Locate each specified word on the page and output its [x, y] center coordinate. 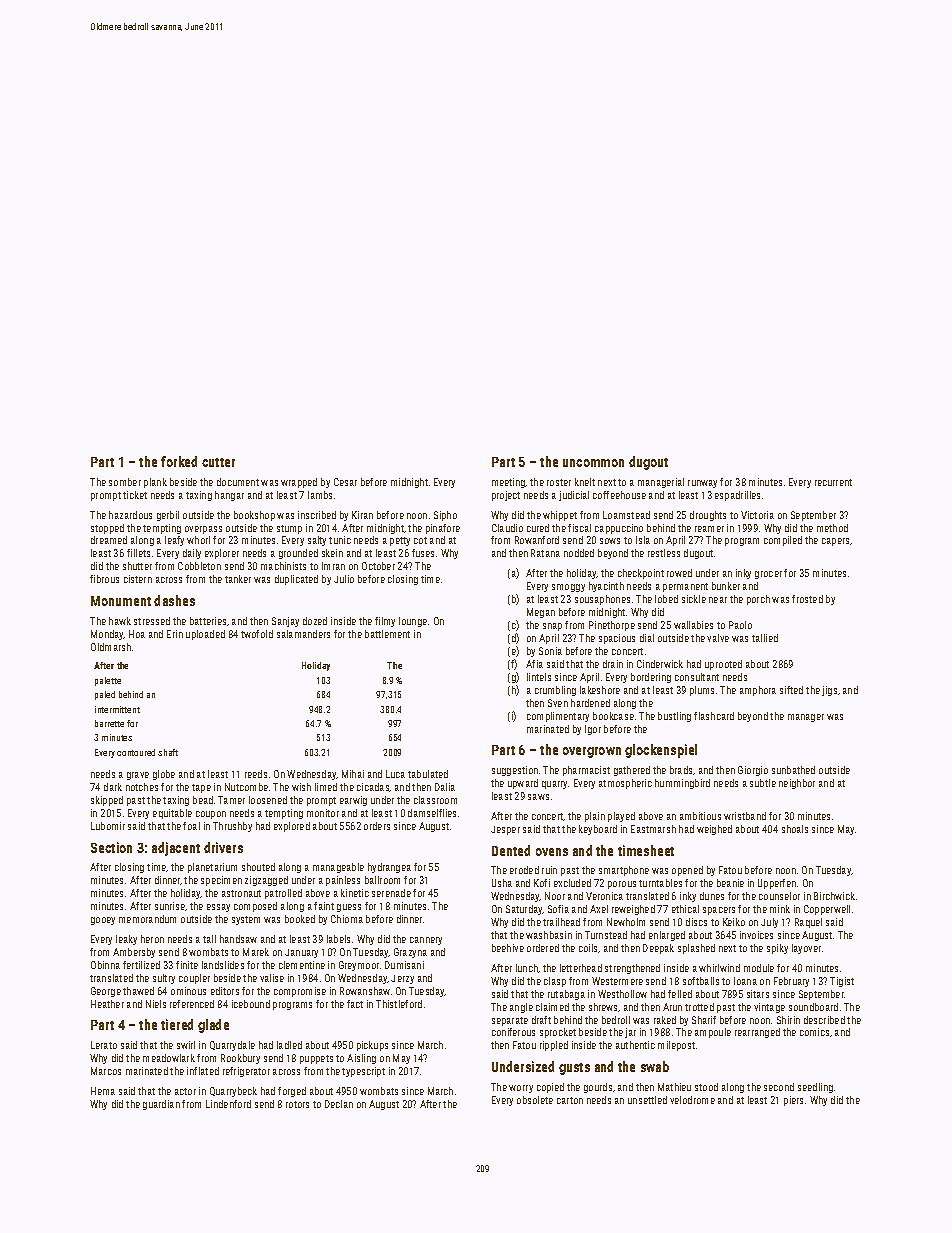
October [378, 566]
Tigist [842, 982]
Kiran [362, 515]
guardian [161, 1105]
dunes [712, 896]
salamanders [303, 634]
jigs [829, 691]
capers [835, 542]
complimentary [558, 717]
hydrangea [389, 868]
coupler [194, 979]
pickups [372, 1046]
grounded [298, 554]
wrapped [299, 483]
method [832, 528]
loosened [268, 800]
